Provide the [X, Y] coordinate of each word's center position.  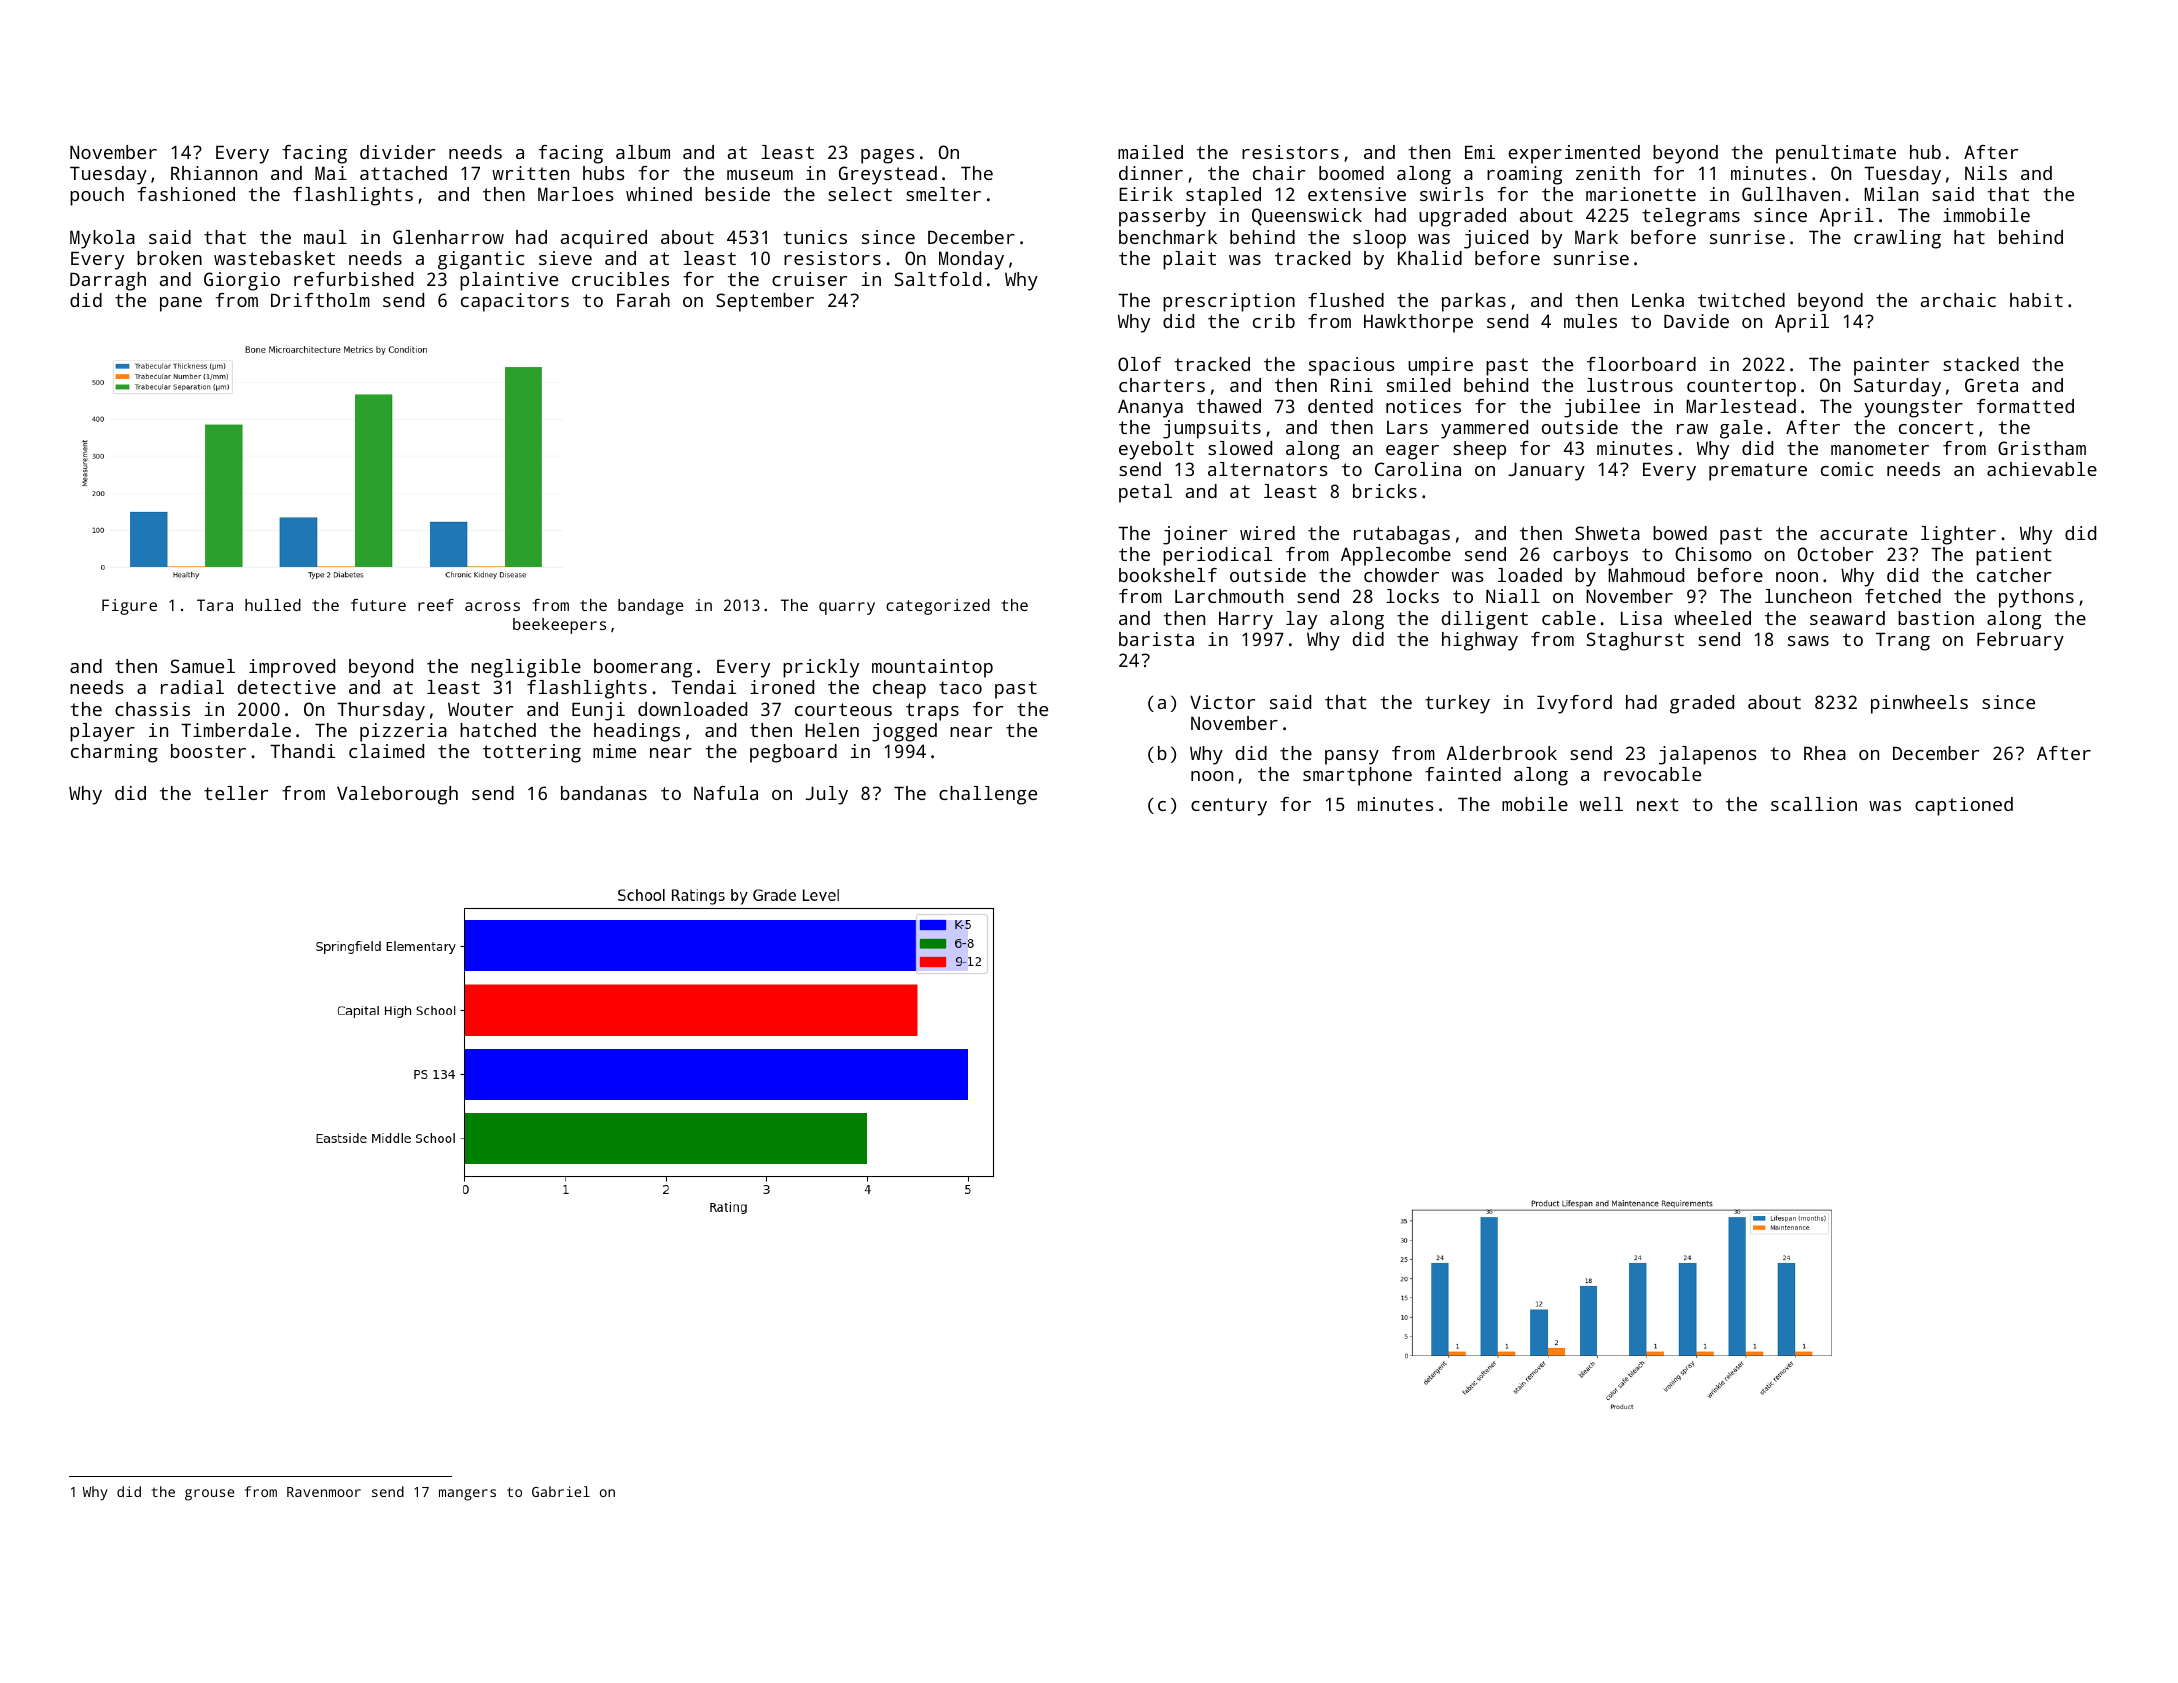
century [1229, 807]
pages [887, 156]
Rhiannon [214, 173]
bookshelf [1168, 575]
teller [236, 793]
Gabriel [561, 1491]
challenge [988, 795]
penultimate [1836, 154]
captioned [1964, 806]
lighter [1958, 535]
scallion [1814, 804]
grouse [210, 1495]
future [378, 605]
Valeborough [397, 795]
